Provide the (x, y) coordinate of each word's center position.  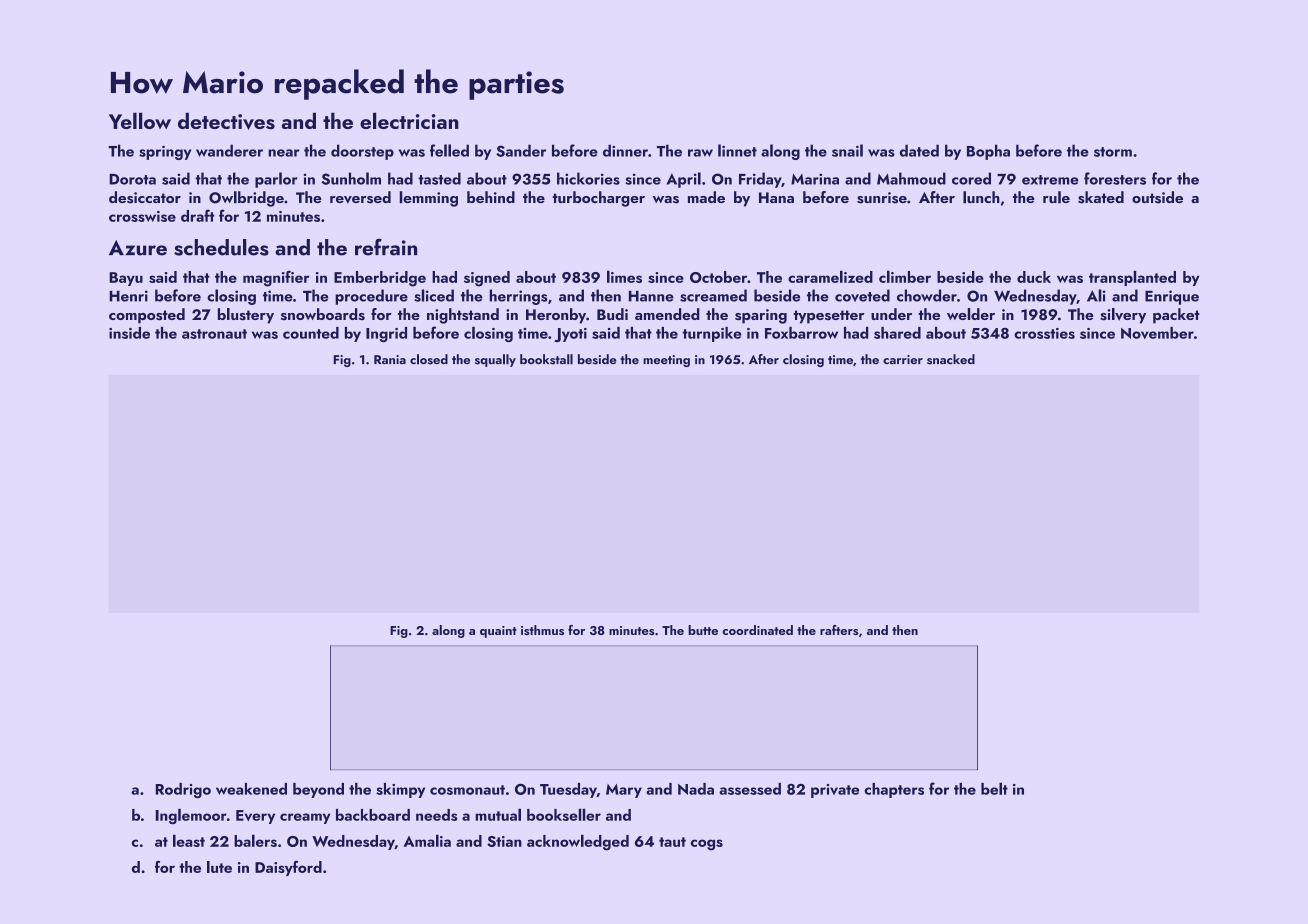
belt (994, 788)
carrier (903, 359)
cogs (707, 845)
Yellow (140, 120)
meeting (666, 361)
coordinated (758, 630)
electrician (409, 120)
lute (219, 867)
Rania (390, 359)
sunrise (882, 198)
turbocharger (598, 199)
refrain (386, 247)
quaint (498, 632)
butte (703, 630)
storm (1113, 152)
